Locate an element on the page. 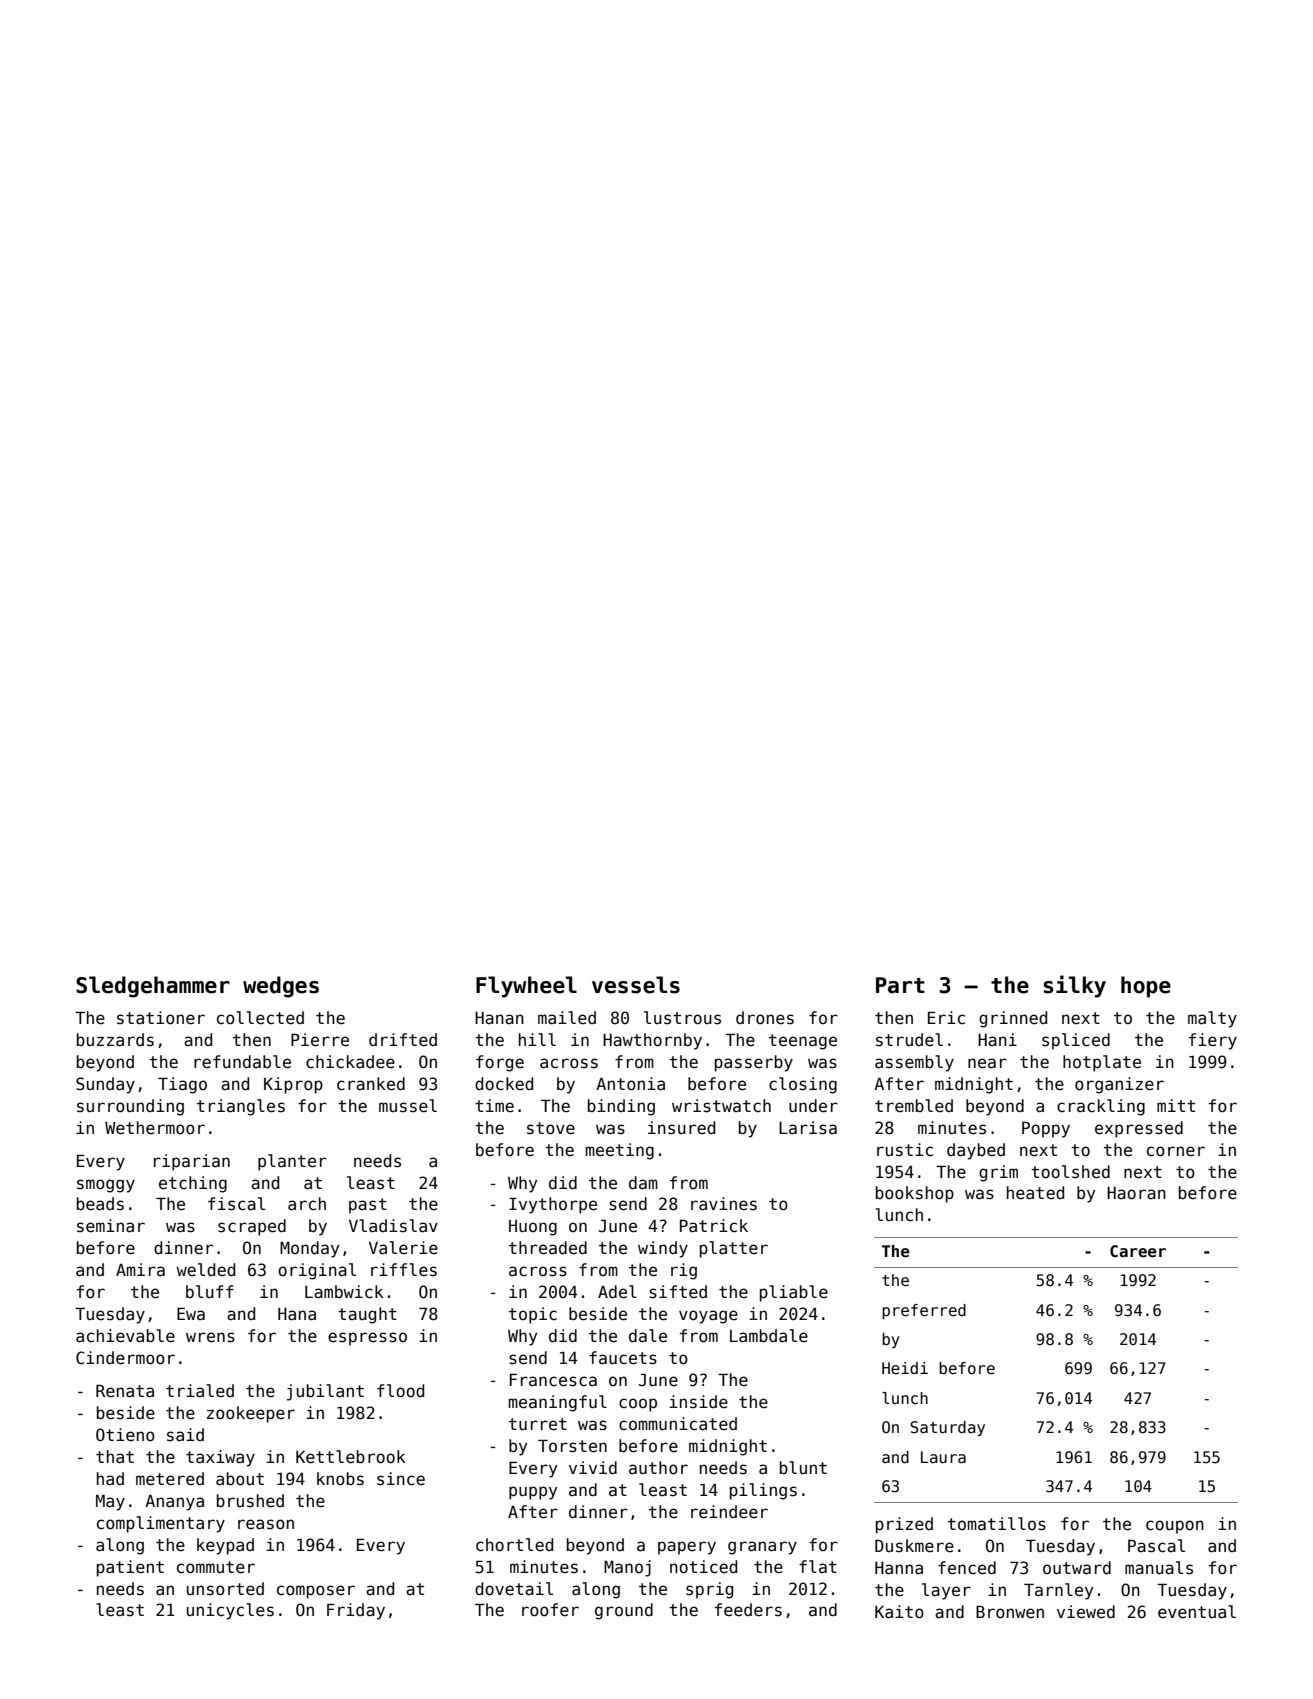 Image resolution: width=1313 pixels, height=1699 pixels. eventual is located at coordinates (1197, 1612).
